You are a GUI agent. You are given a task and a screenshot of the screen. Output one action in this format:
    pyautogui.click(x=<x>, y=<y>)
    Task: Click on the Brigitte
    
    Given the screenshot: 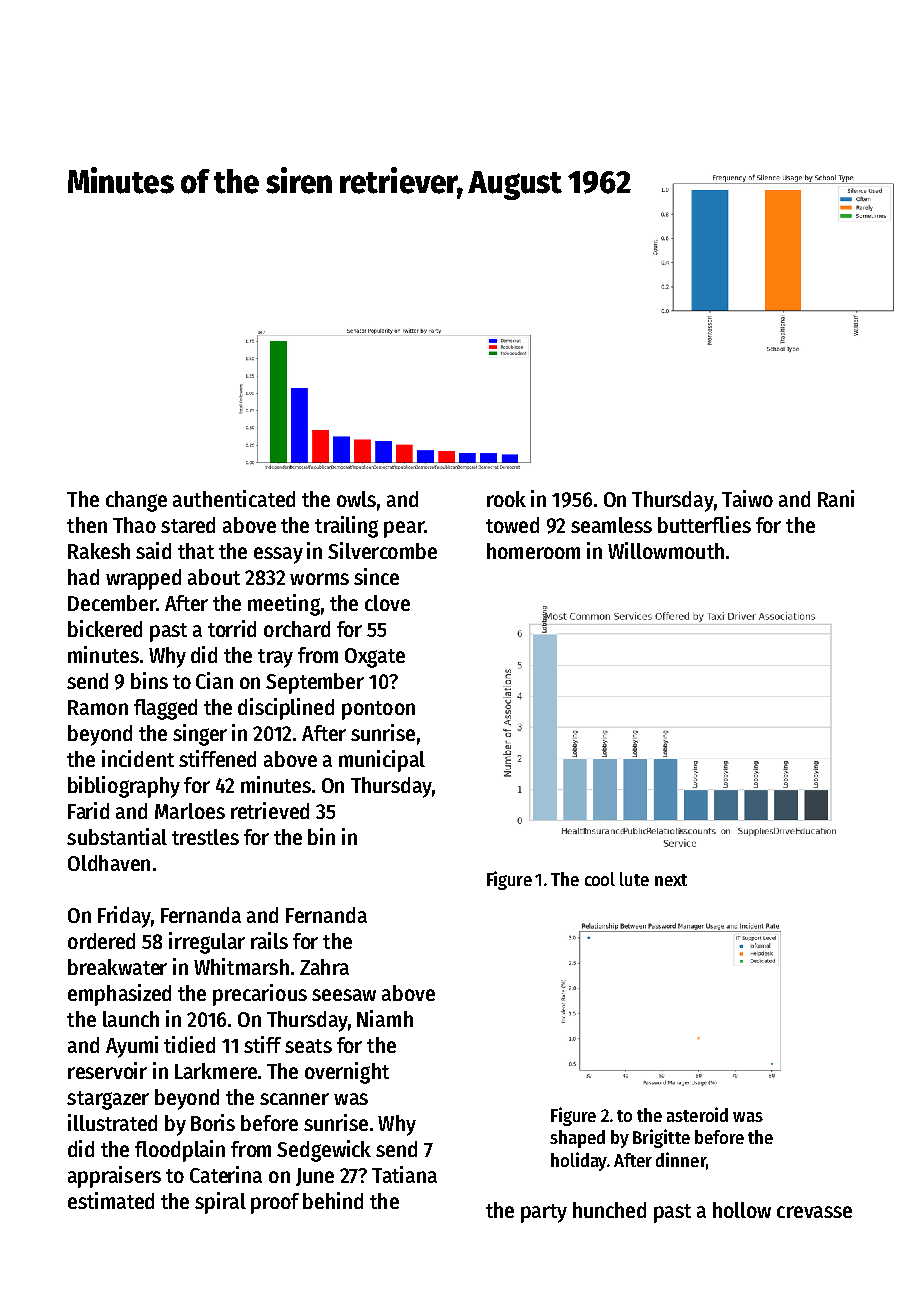 What is the action you would take?
    pyautogui.click(x=661, y=1138)
